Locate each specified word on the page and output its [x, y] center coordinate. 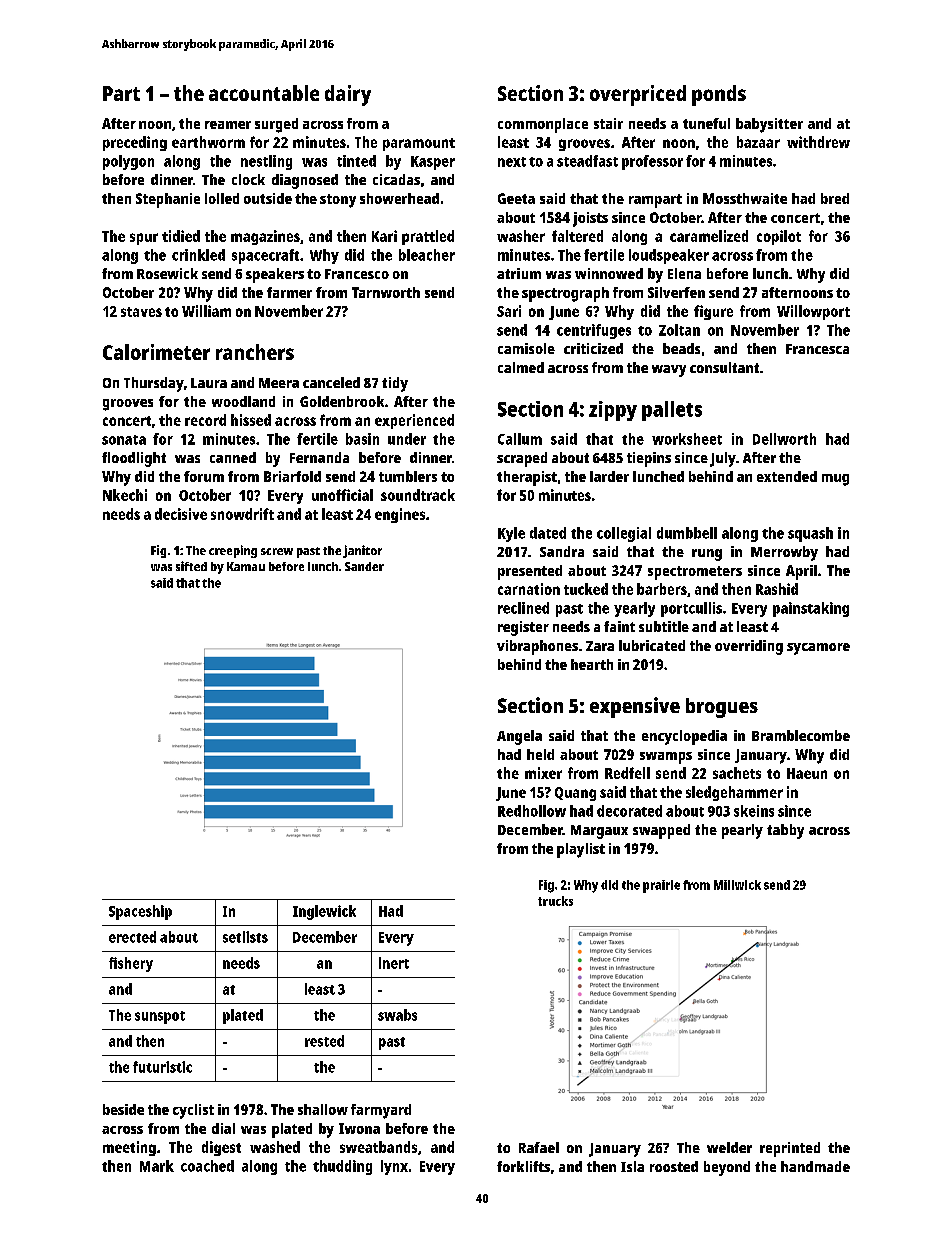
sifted [191, 566]
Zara [600, 646]
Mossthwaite [745, 198]
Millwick [737, 885]
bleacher [427, 255]
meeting [129, 1148]
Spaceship [140, 912]
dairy [348, 95]
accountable [264, 93]
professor [652, 162]
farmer [289, 292]
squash [810, 534]
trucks [555, 901]
